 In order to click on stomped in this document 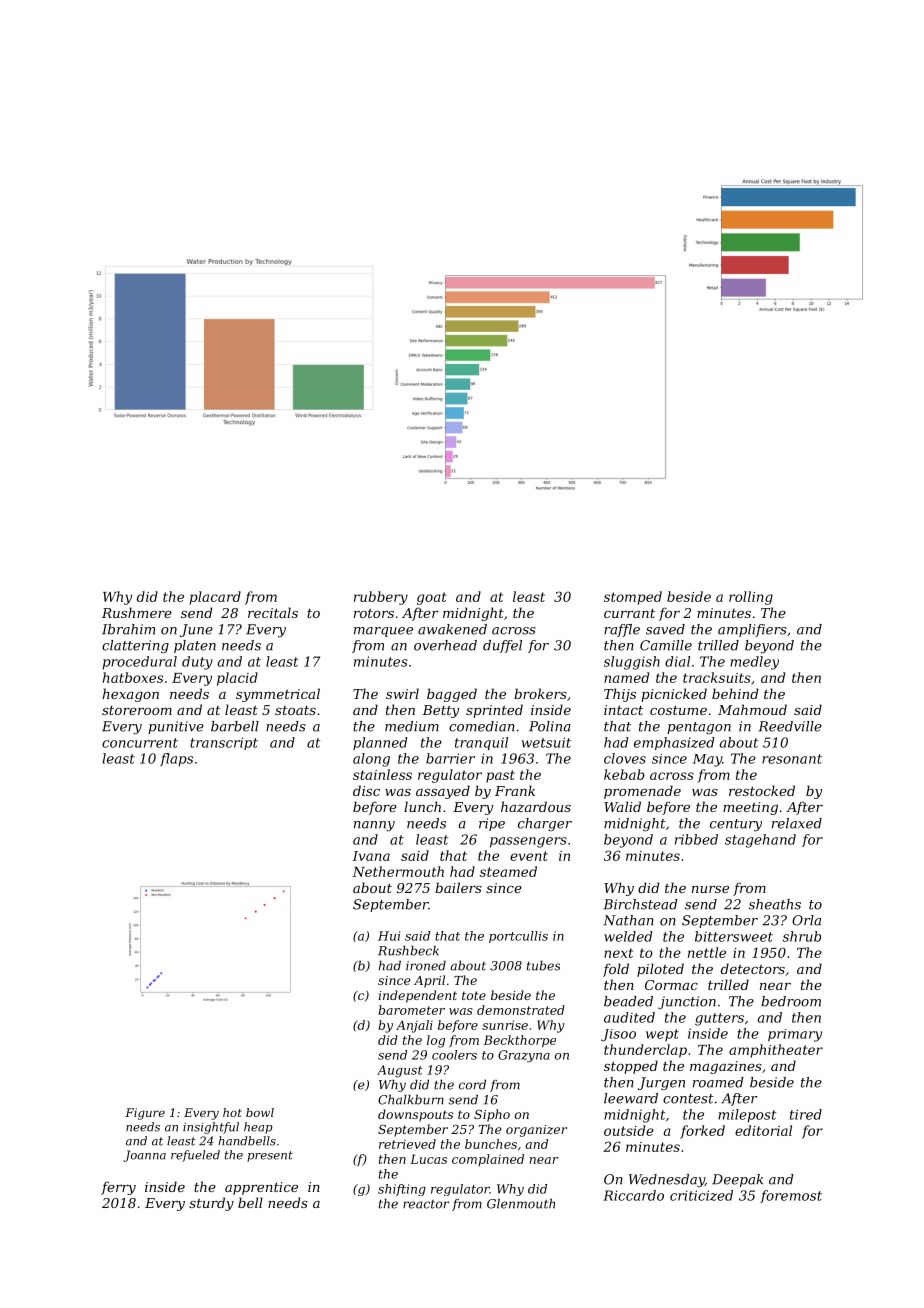, I will do `click(633, 598)`.
